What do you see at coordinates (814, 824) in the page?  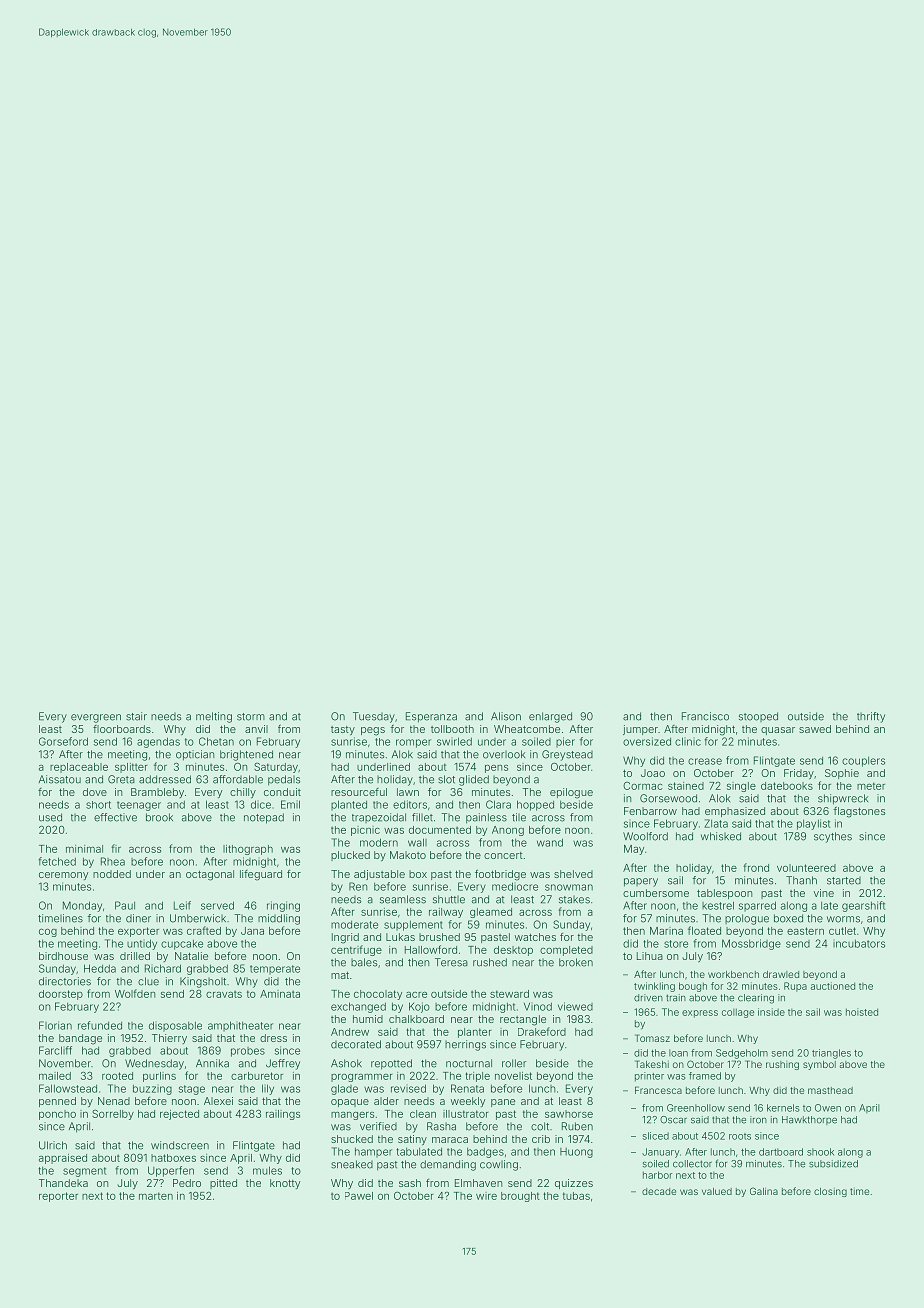 I see `playlist` at bounding box center [814, 824].
